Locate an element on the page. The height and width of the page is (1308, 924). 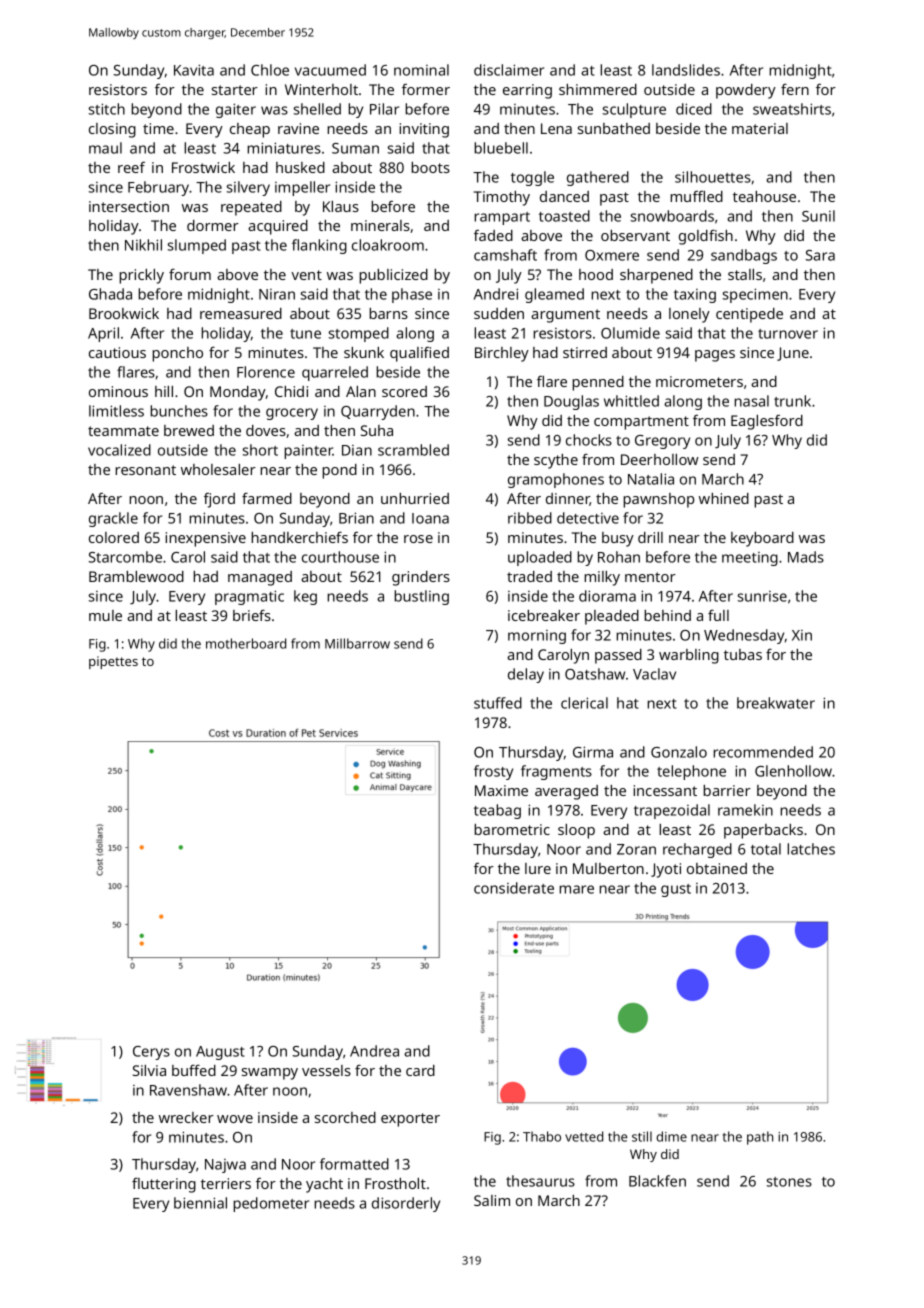
intersection is located at coordinates (129, 206).
